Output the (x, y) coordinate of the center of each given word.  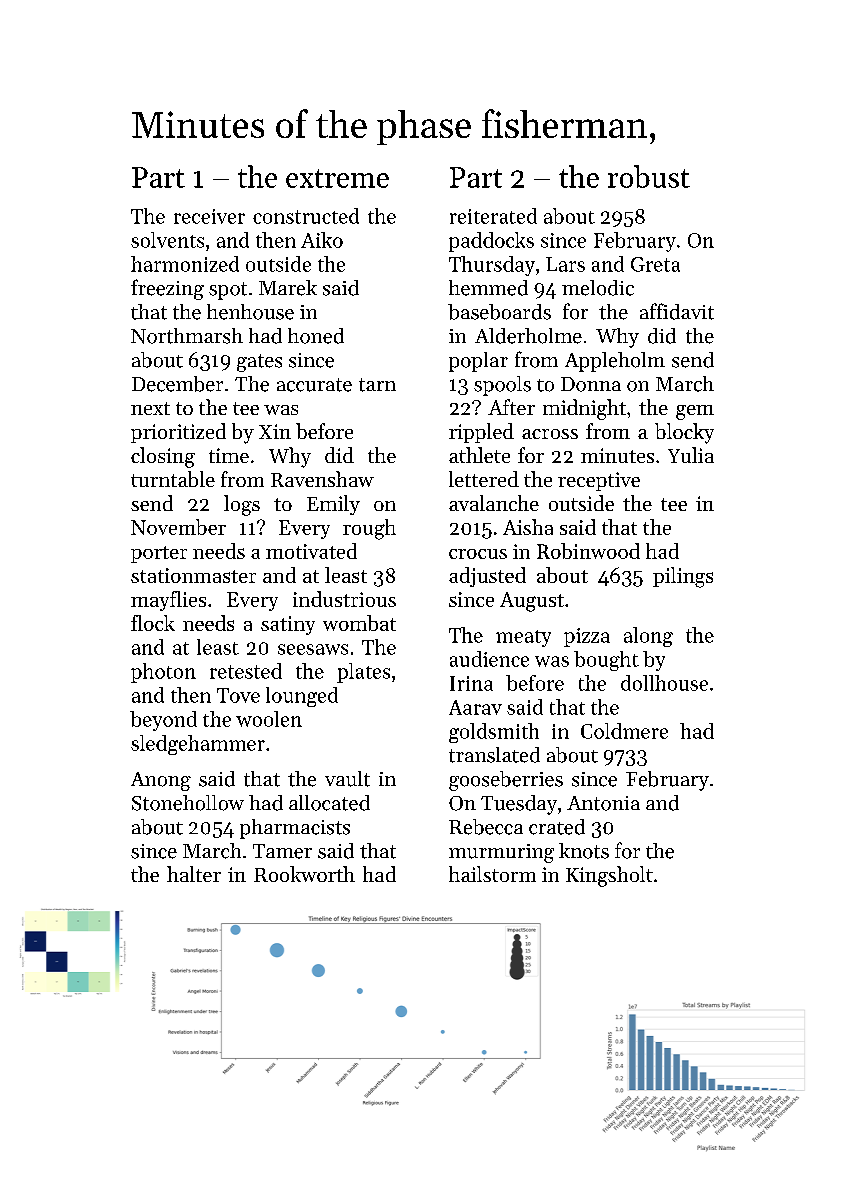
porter (159, 554)
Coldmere (624, 731)
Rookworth (304, 874)
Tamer (282, 851)
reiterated (493, 216)
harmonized (185, 264)
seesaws (313, 649)
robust (649, 176)
